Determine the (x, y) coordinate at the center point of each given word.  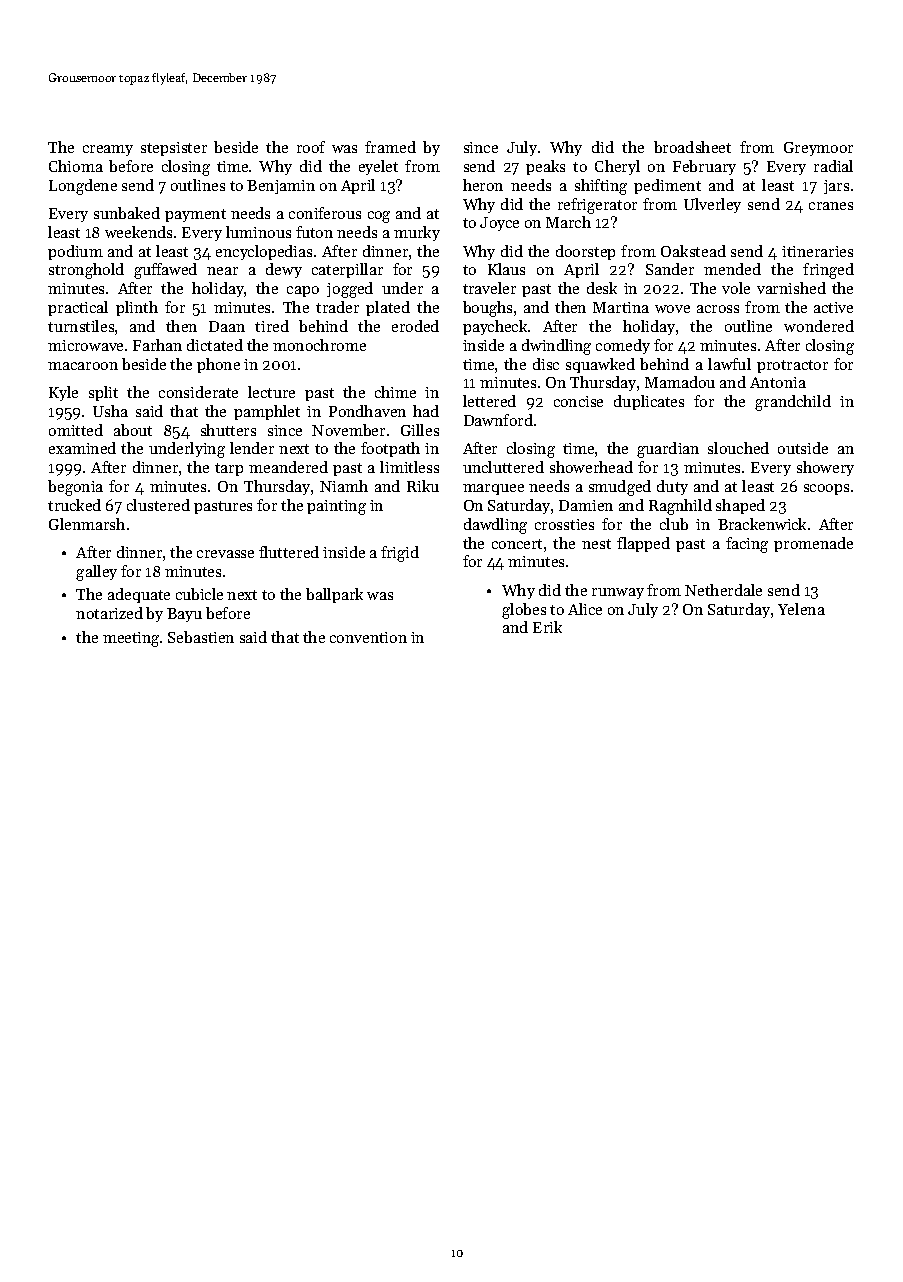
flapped (643, 544)
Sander (670, 269)
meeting (131, 639)
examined (82, 448)
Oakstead (693, 251)
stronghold (86, 271)
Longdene (83, 187)
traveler (489, 288)
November (348, 430)
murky (417, 233)
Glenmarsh (87, 524)
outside (803, 448)
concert (517, 544)
